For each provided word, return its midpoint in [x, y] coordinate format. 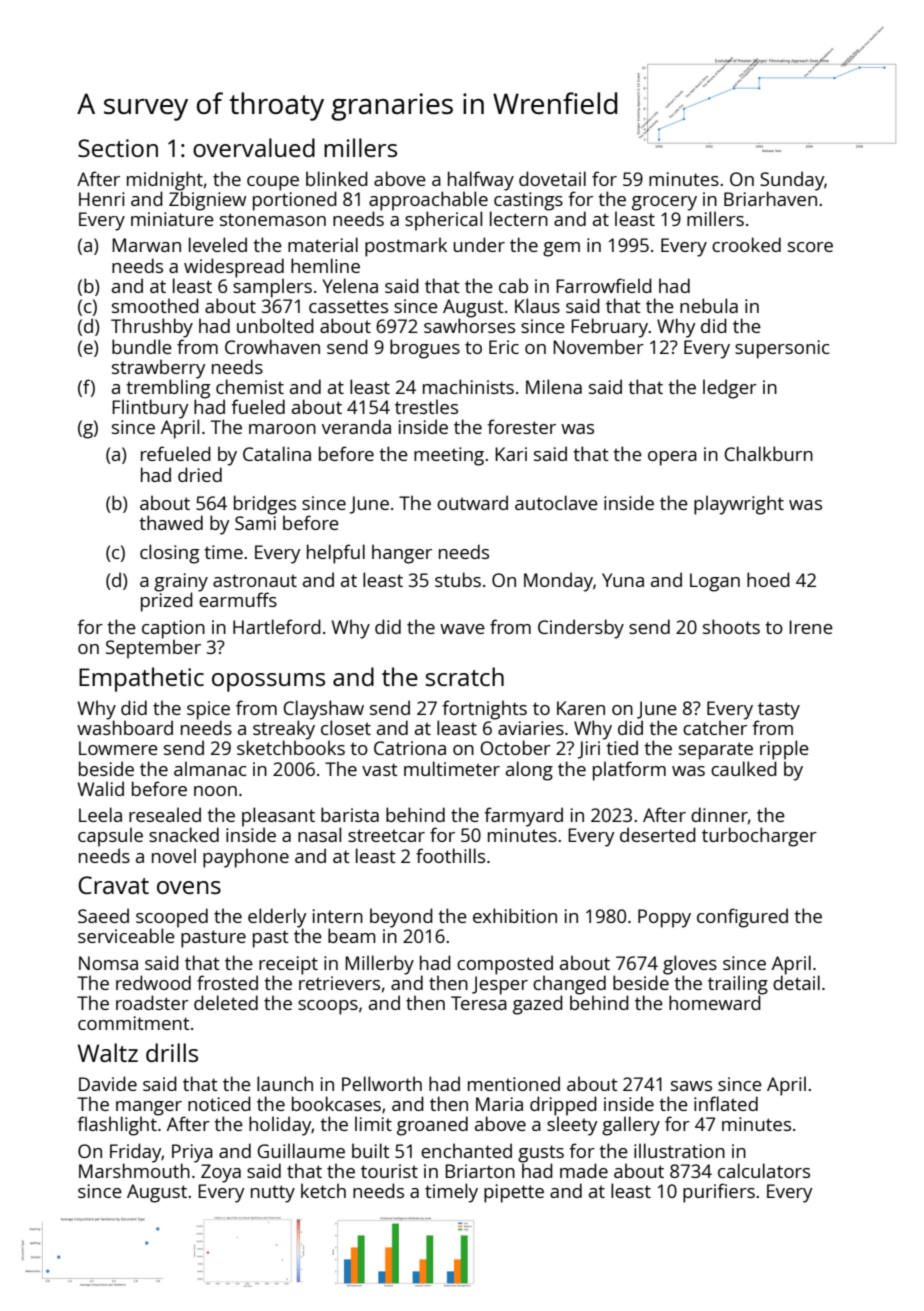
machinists [468, 386]
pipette [514, 1193]
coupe [273, 183]
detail [796, 982]
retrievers [339, 983]
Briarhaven [770, 198]
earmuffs [238, 599]
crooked [746, 244]
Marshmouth [134, 1170]
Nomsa [108, 963]
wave [462, 629]
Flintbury [150, 409]
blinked [337, 178]
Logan [715, 582]
